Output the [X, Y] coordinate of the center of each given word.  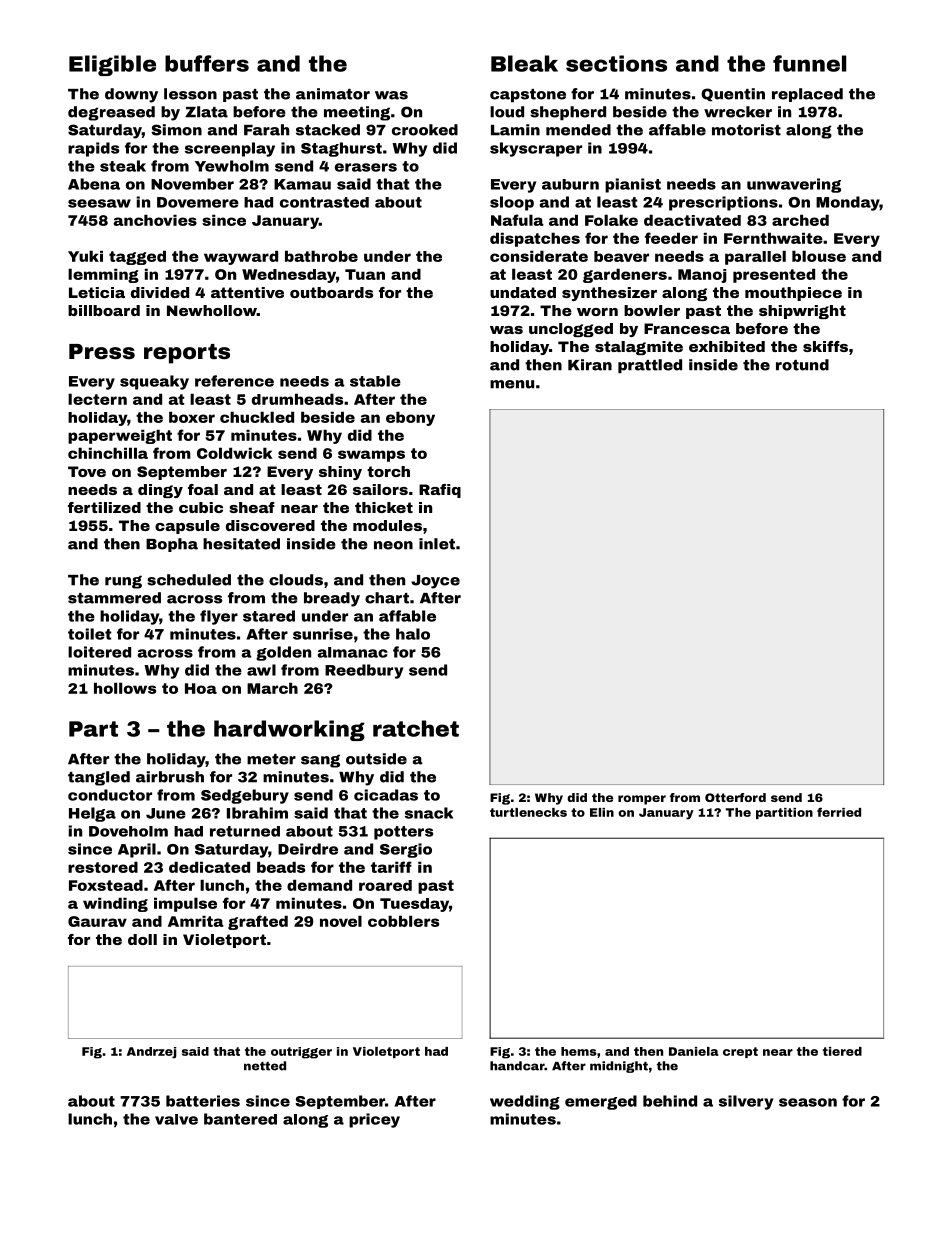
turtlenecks [528, 812]
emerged [601, 1102]
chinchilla [108, 453]
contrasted [324, 202]
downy [131, 95]
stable [375, 381]
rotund [802, 365]
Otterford [735, 797]
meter [271, 759]
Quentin [733, 94]
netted [265, 1066]
